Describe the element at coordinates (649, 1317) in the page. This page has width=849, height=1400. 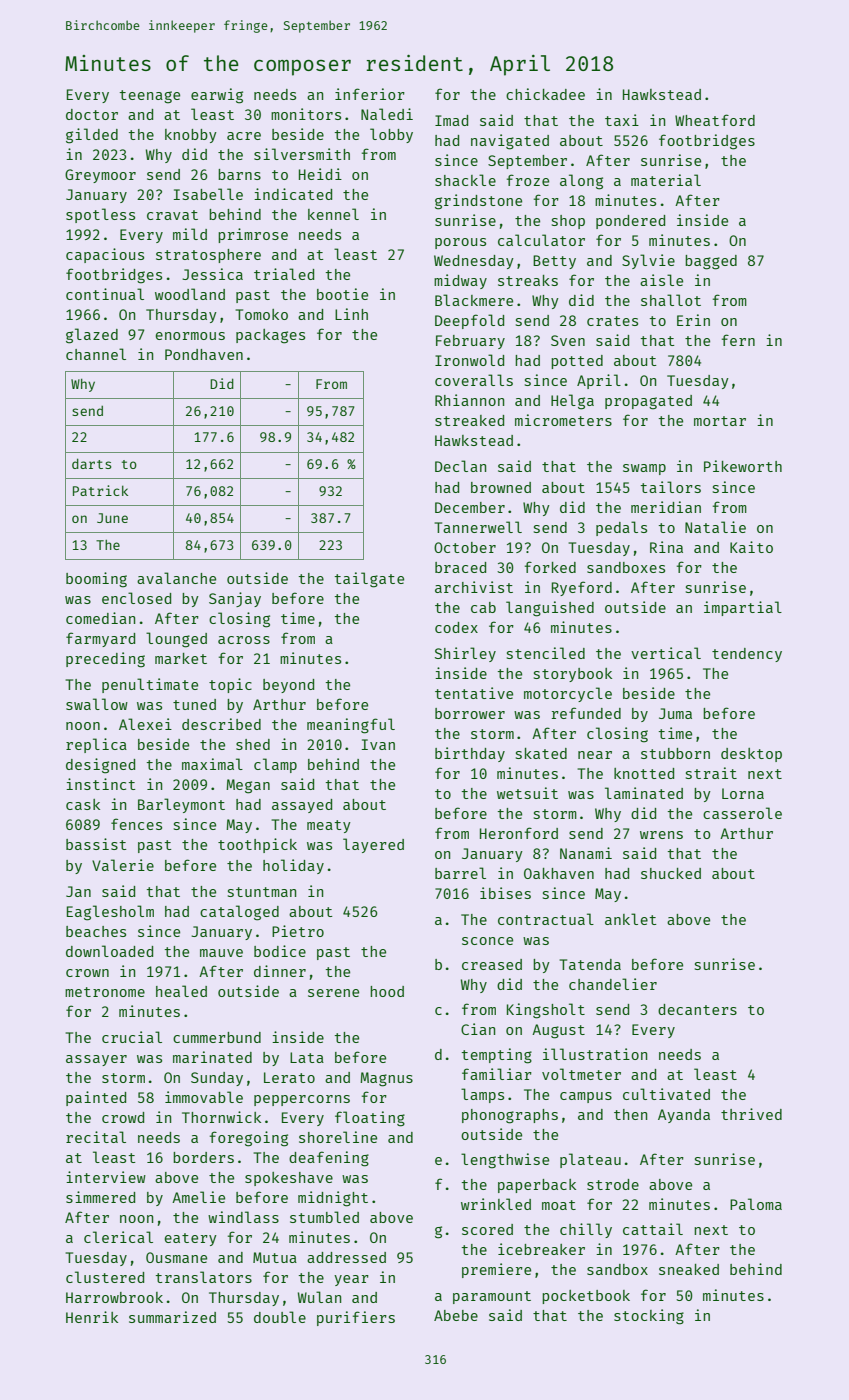
I see `stocking` at that location.
